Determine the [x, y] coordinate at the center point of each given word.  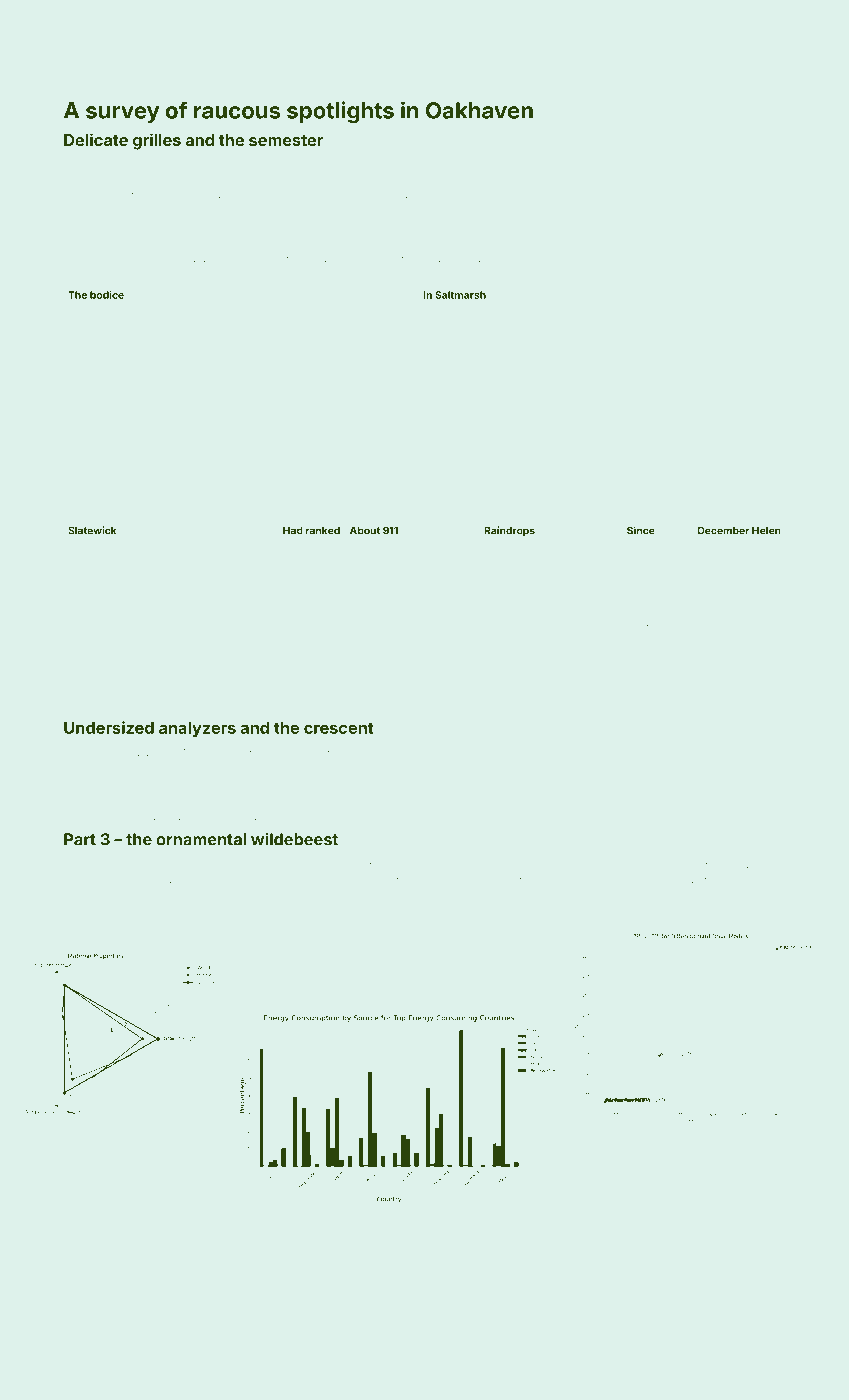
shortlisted [357, 165]
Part [80, 839]
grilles [157, 141]
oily [639, 653]
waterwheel [625, 865]
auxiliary [633, 166]
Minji [392, 513]
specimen [486, 866]
